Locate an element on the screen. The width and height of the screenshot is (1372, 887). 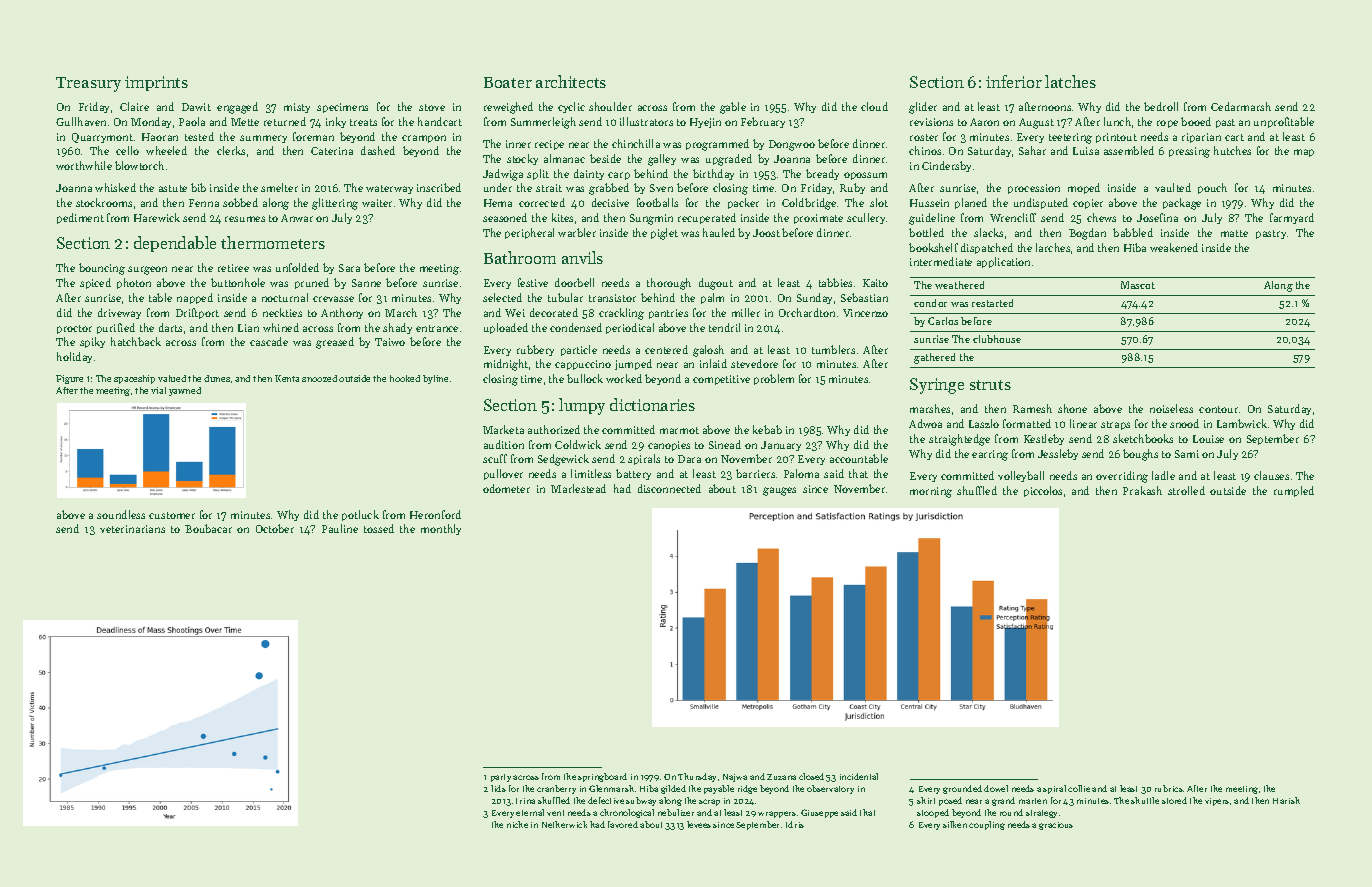
hutches is located at coordinates (1232, 150).
